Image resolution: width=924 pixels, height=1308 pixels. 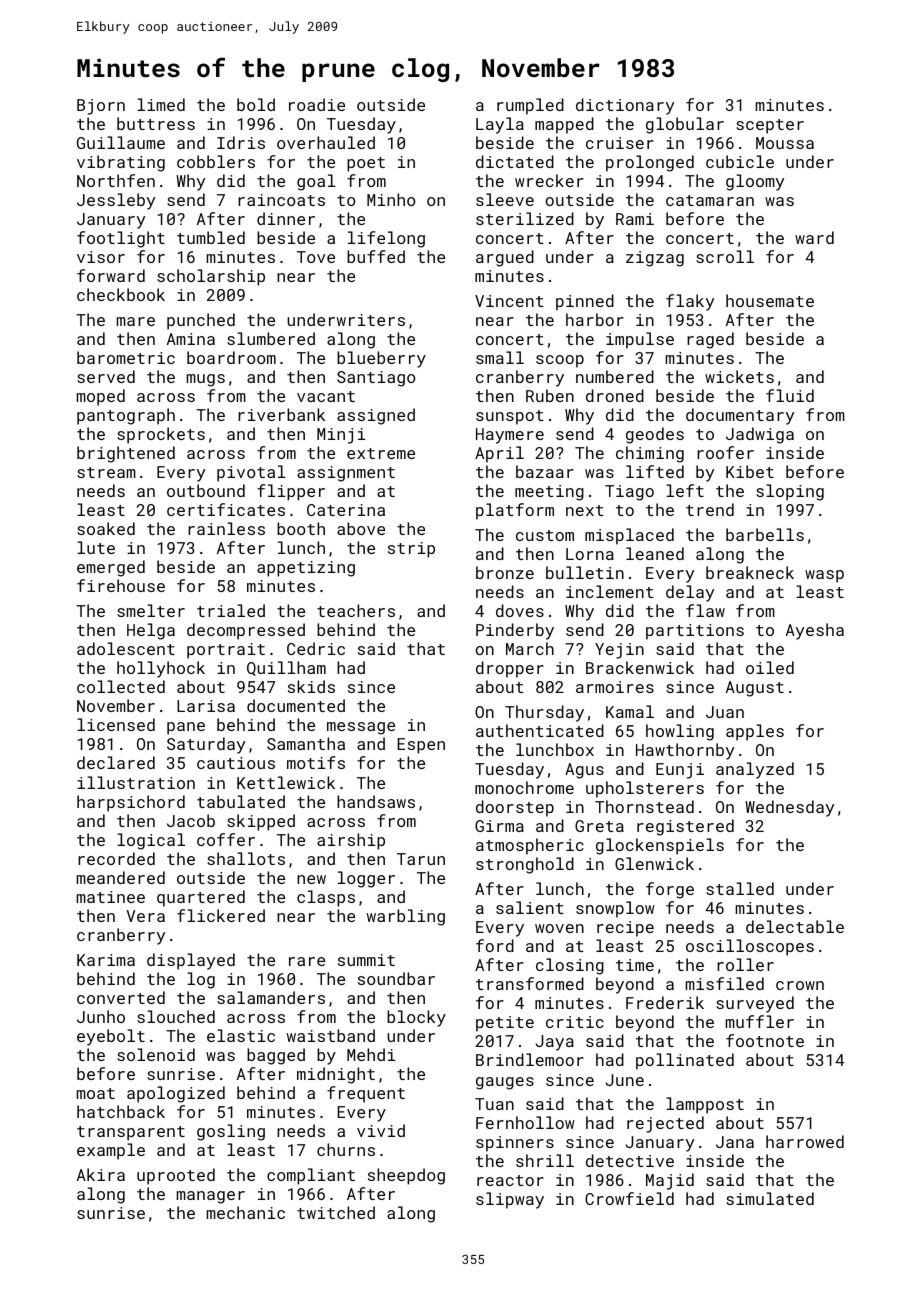 What do you see at coordinates (231, 1132) in the image?
I see `gosling` at bounding box center [231, 1132].
